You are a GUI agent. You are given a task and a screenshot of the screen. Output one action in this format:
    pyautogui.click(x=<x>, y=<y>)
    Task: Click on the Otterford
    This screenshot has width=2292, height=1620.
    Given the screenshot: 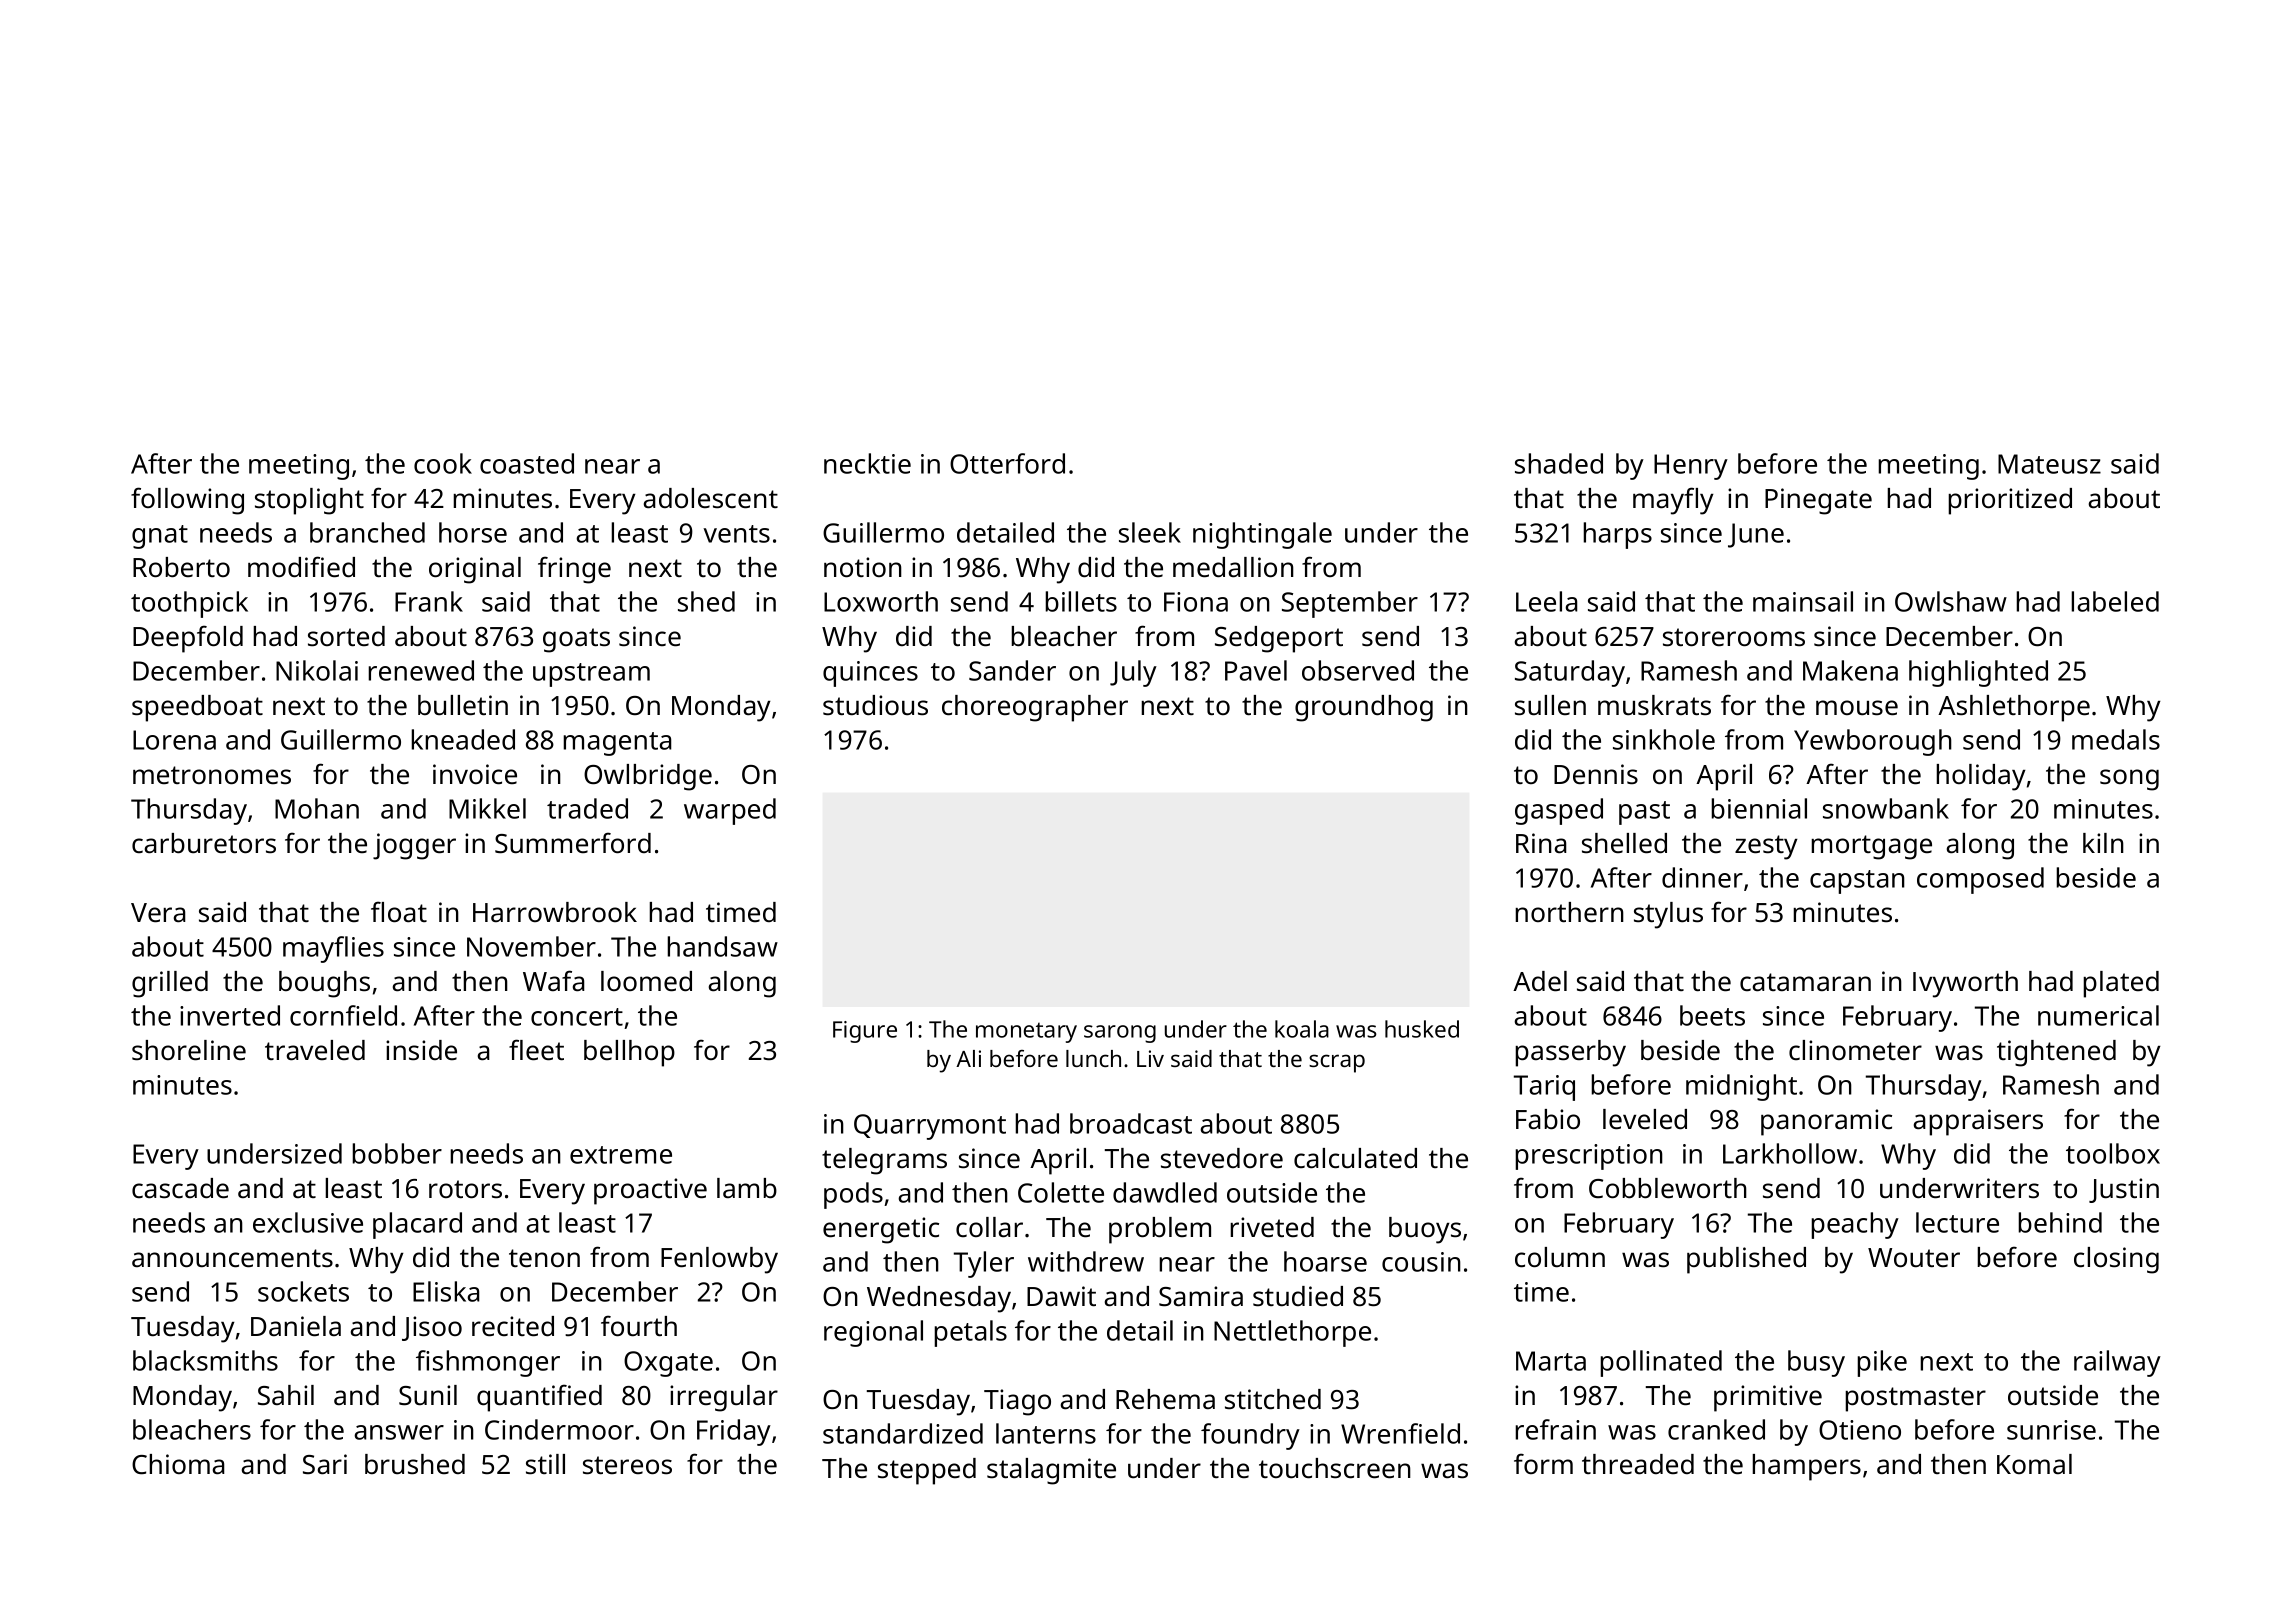 What is the action you would take?
    pyautogui.click(x=1007, y=463)
